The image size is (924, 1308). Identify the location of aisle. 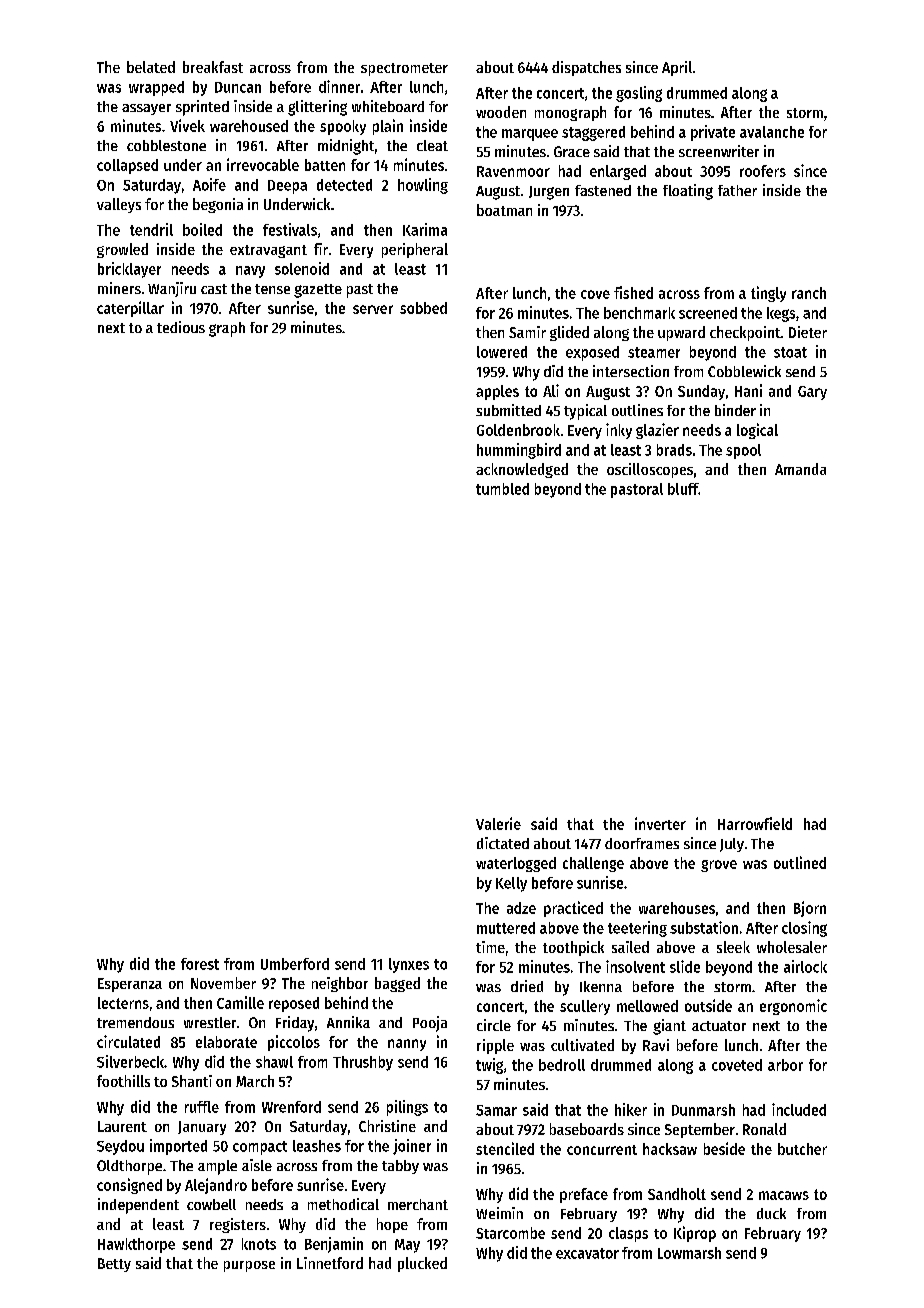
(257, 1165).
